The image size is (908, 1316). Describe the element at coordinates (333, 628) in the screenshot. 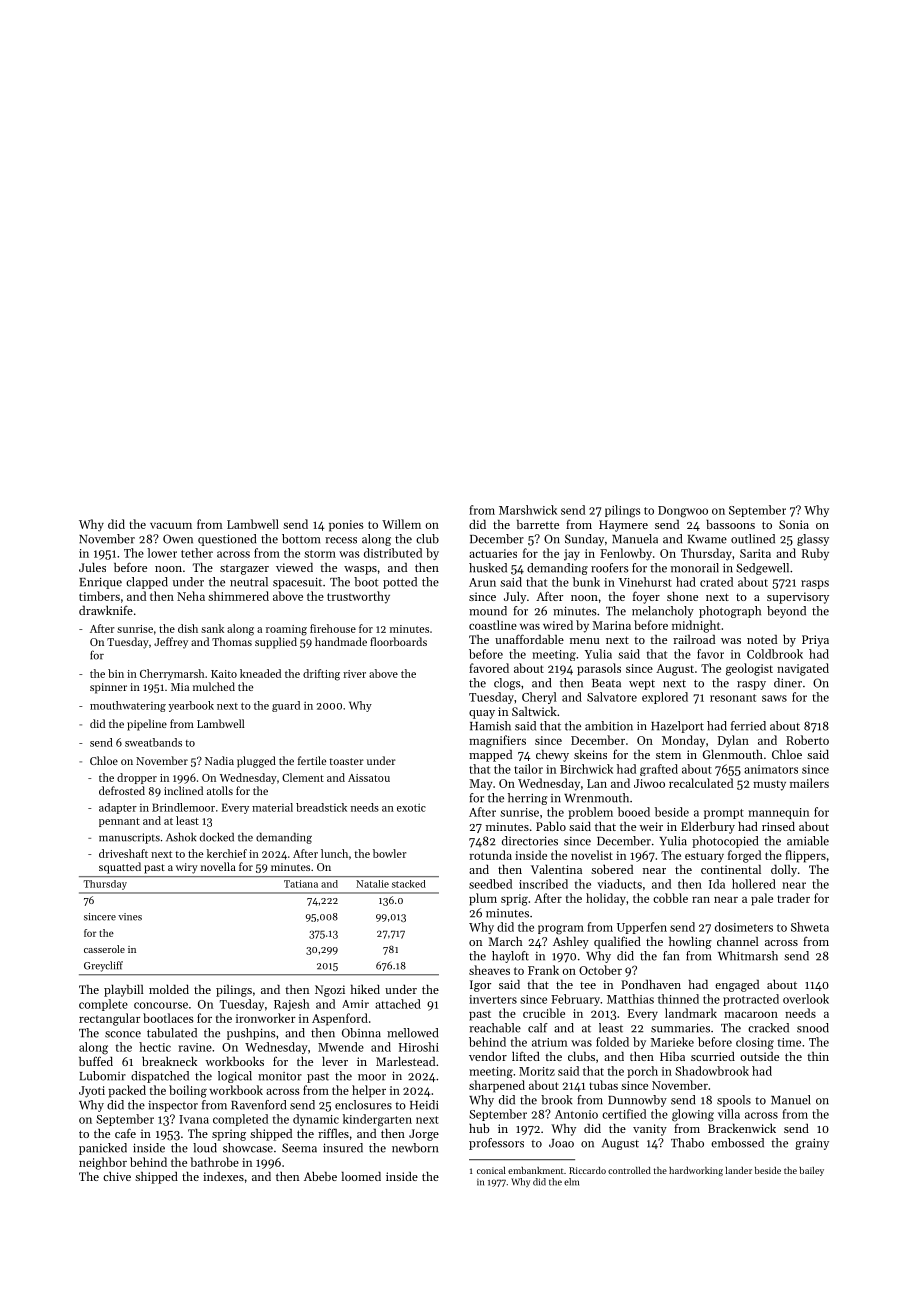

I see `firehouse` at that location.
